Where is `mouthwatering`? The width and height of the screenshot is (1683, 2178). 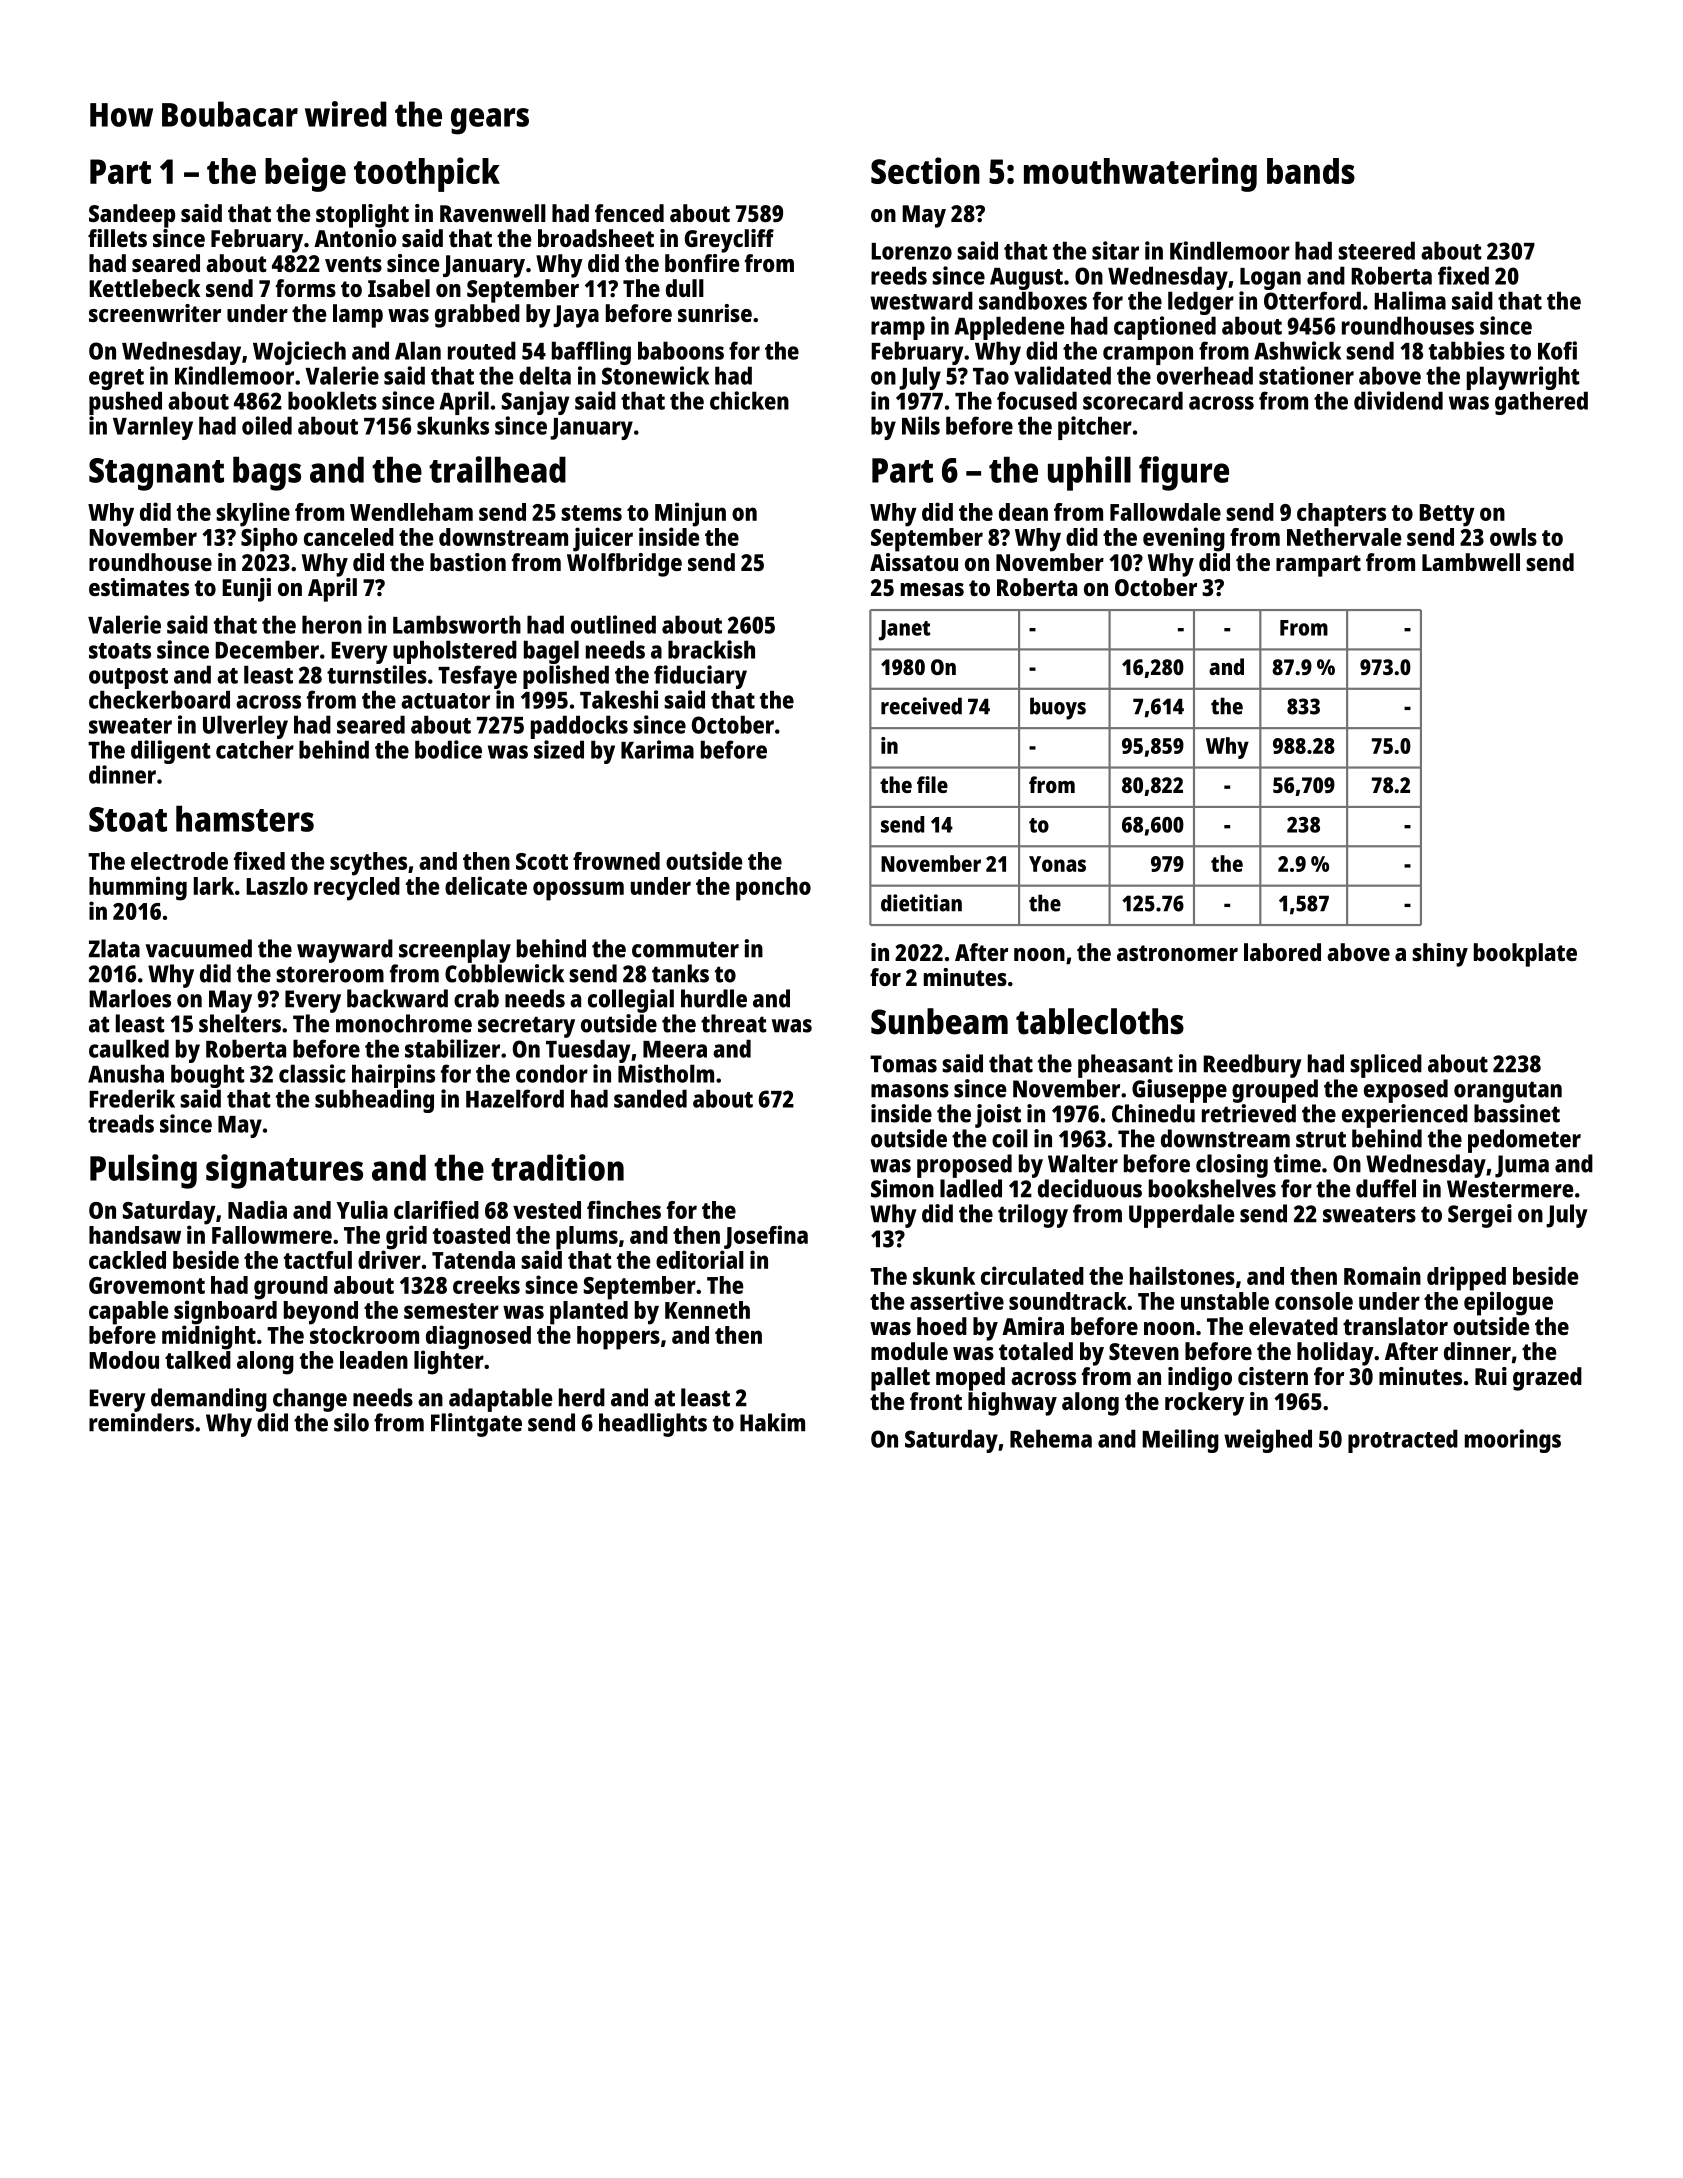
mouthwatering is located at coordinates (1140, 174).
